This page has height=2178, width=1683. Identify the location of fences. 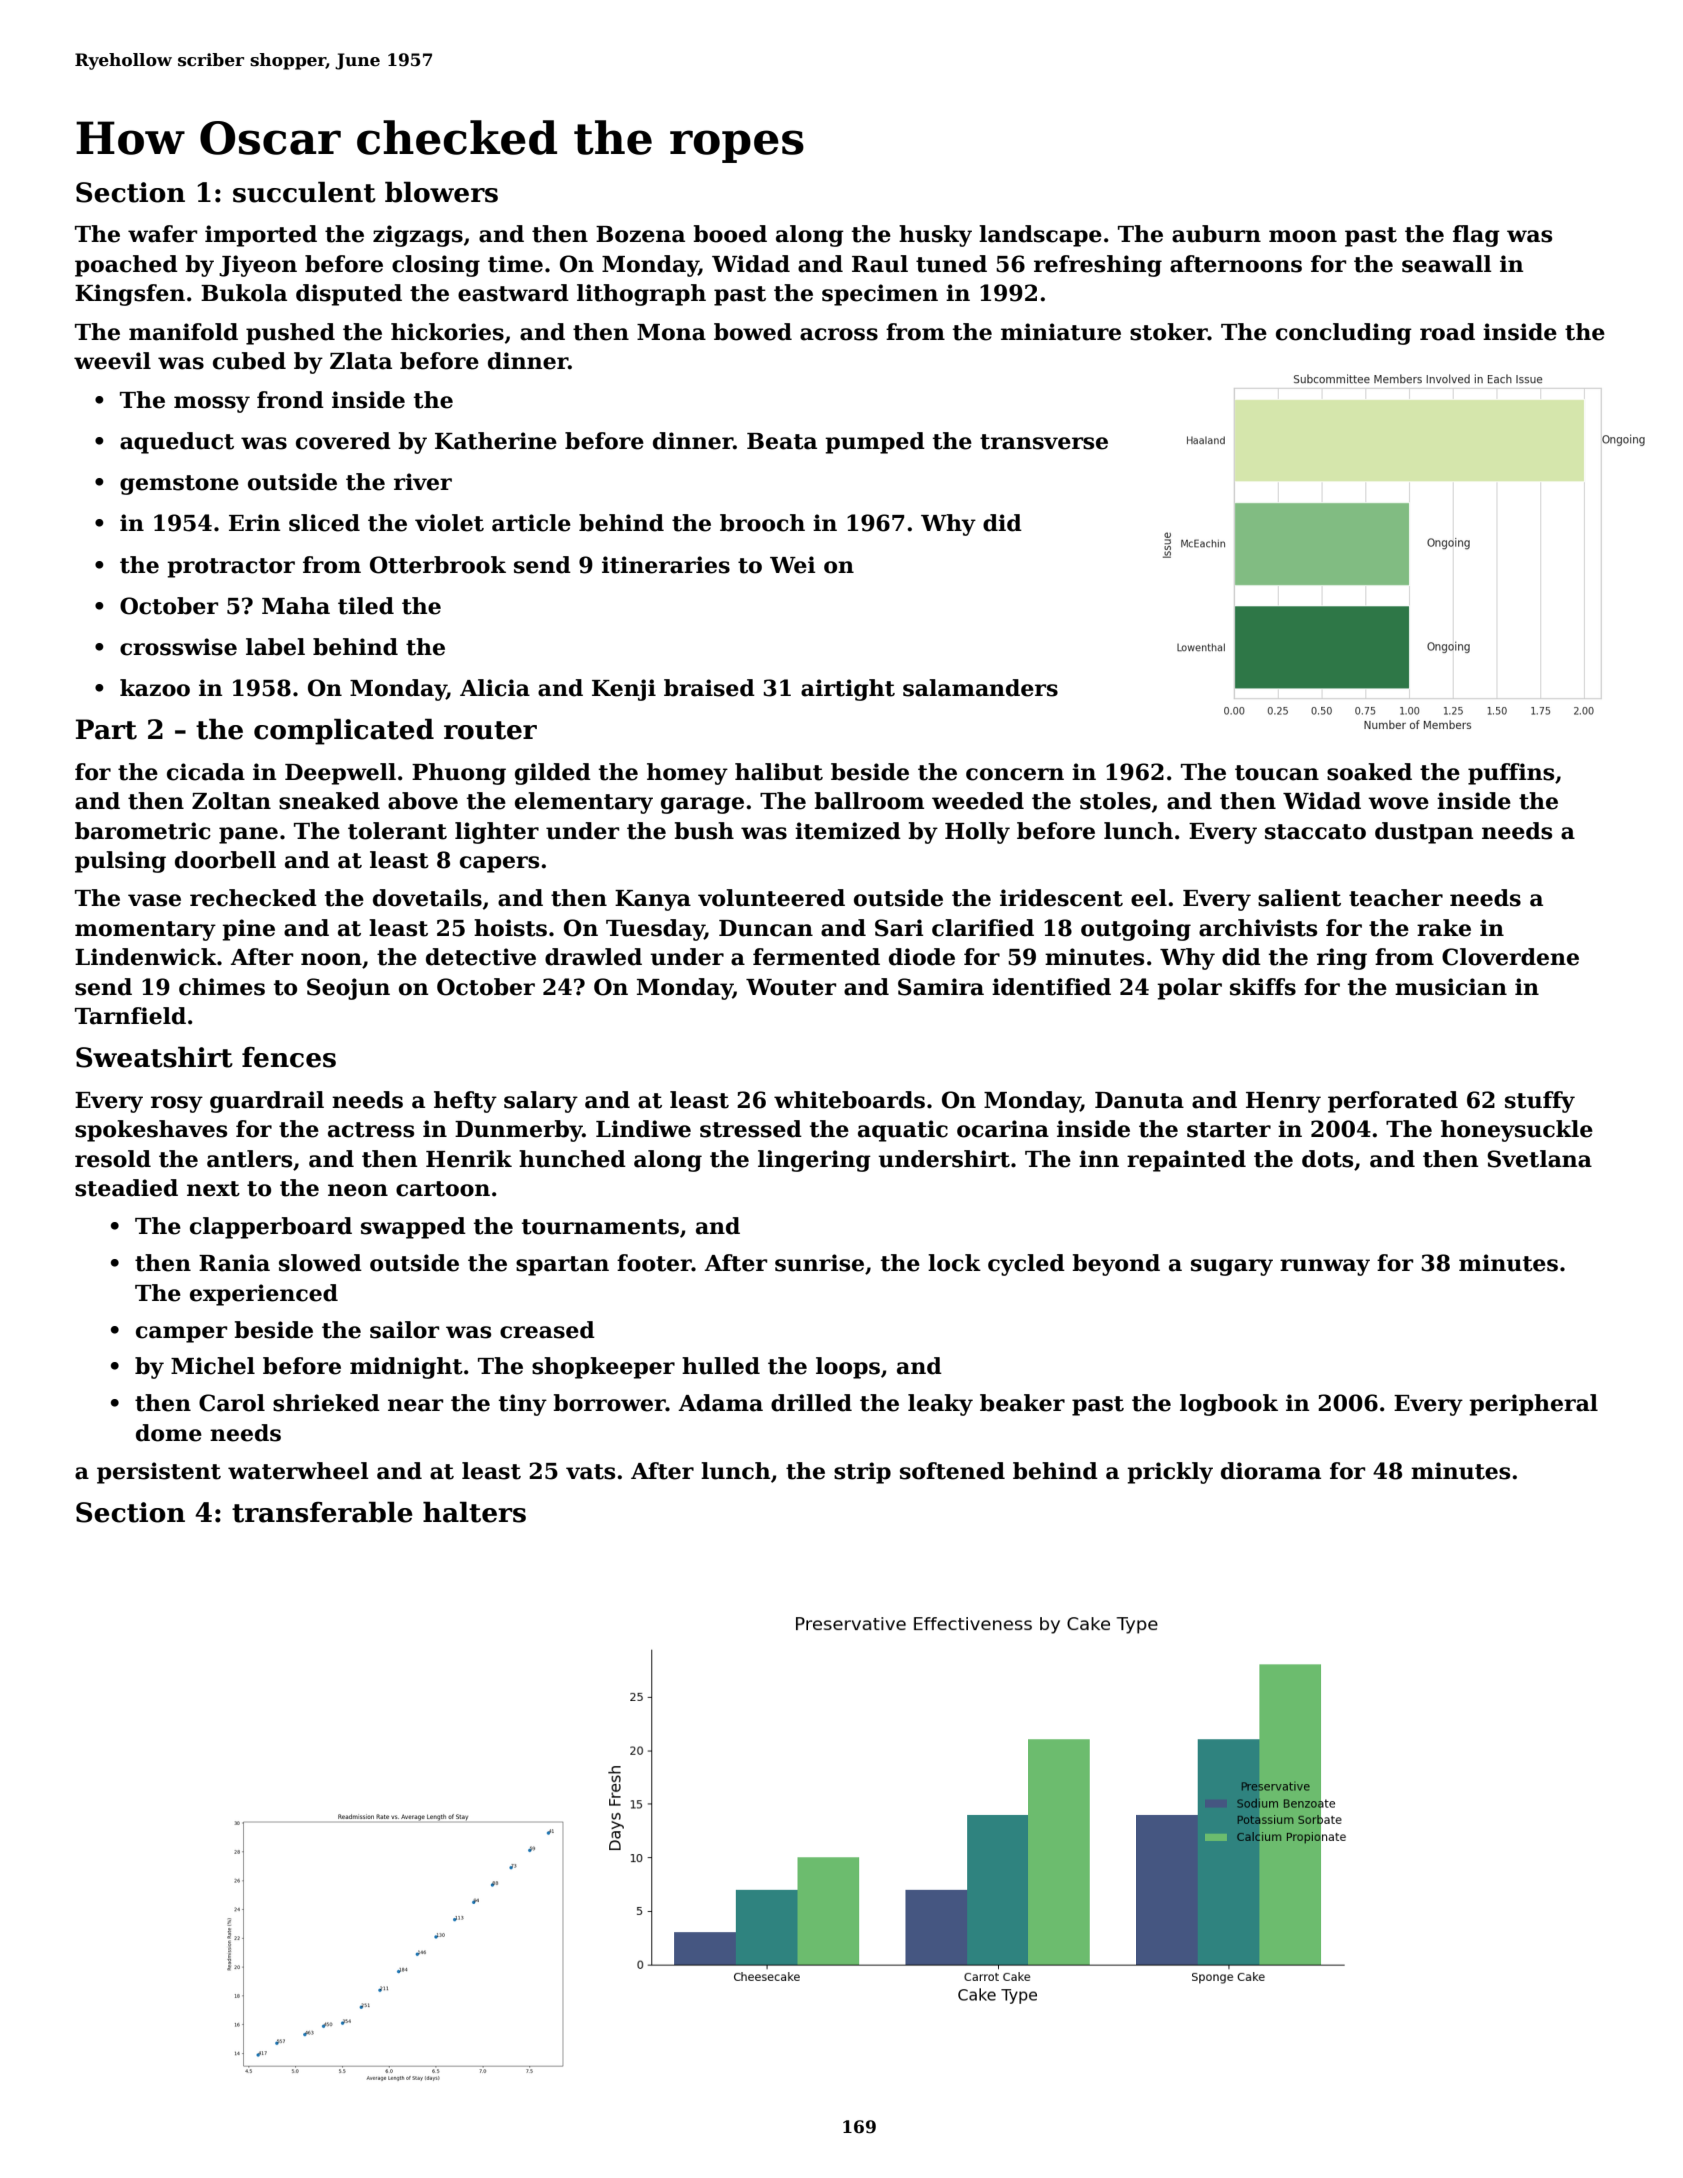
(289, 1057).
